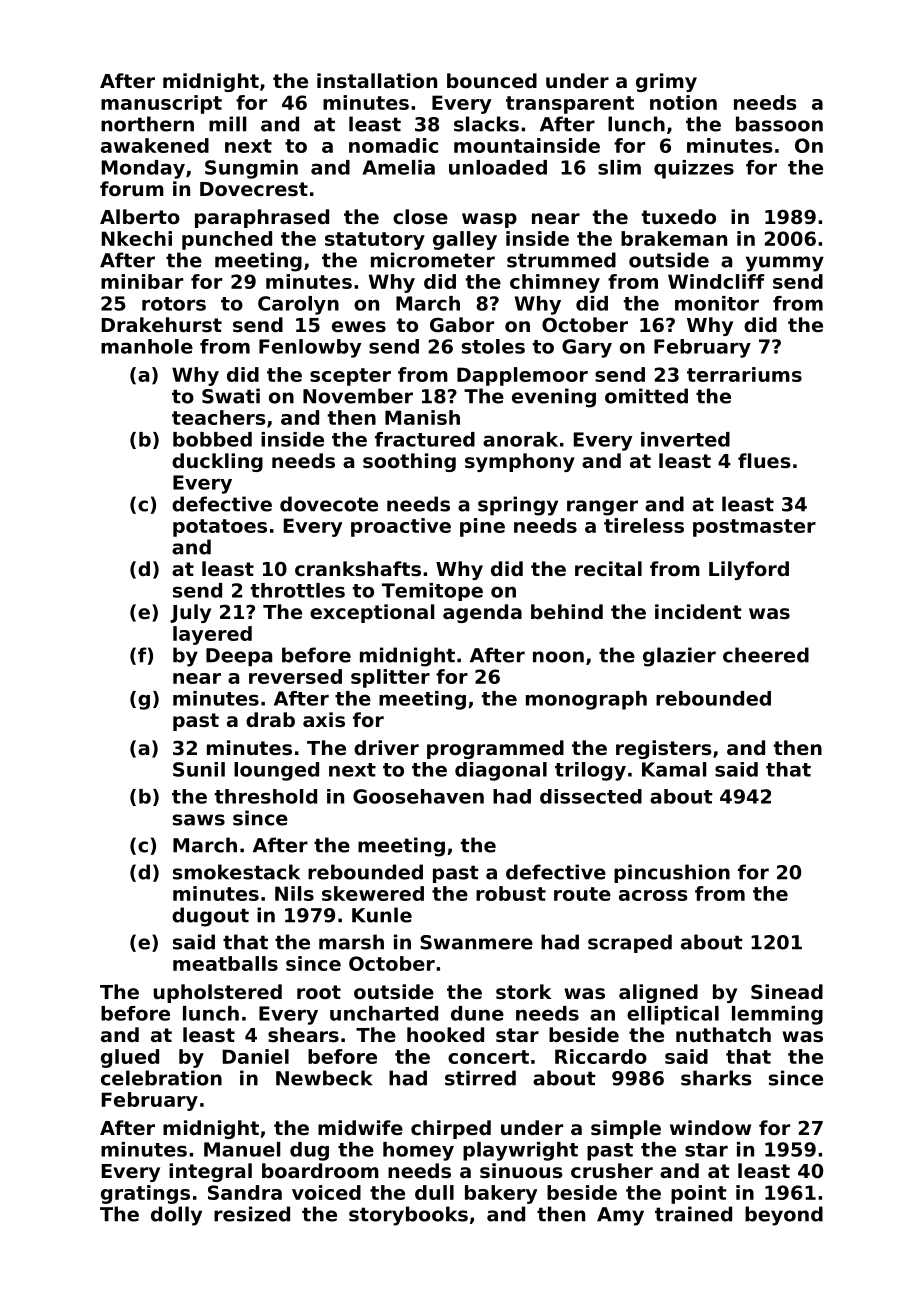 The image size is (924, 1311). What do you see at coordinates (142, 281) in the screenshot?
I see `minibar` at bounding box center [142, 281].
